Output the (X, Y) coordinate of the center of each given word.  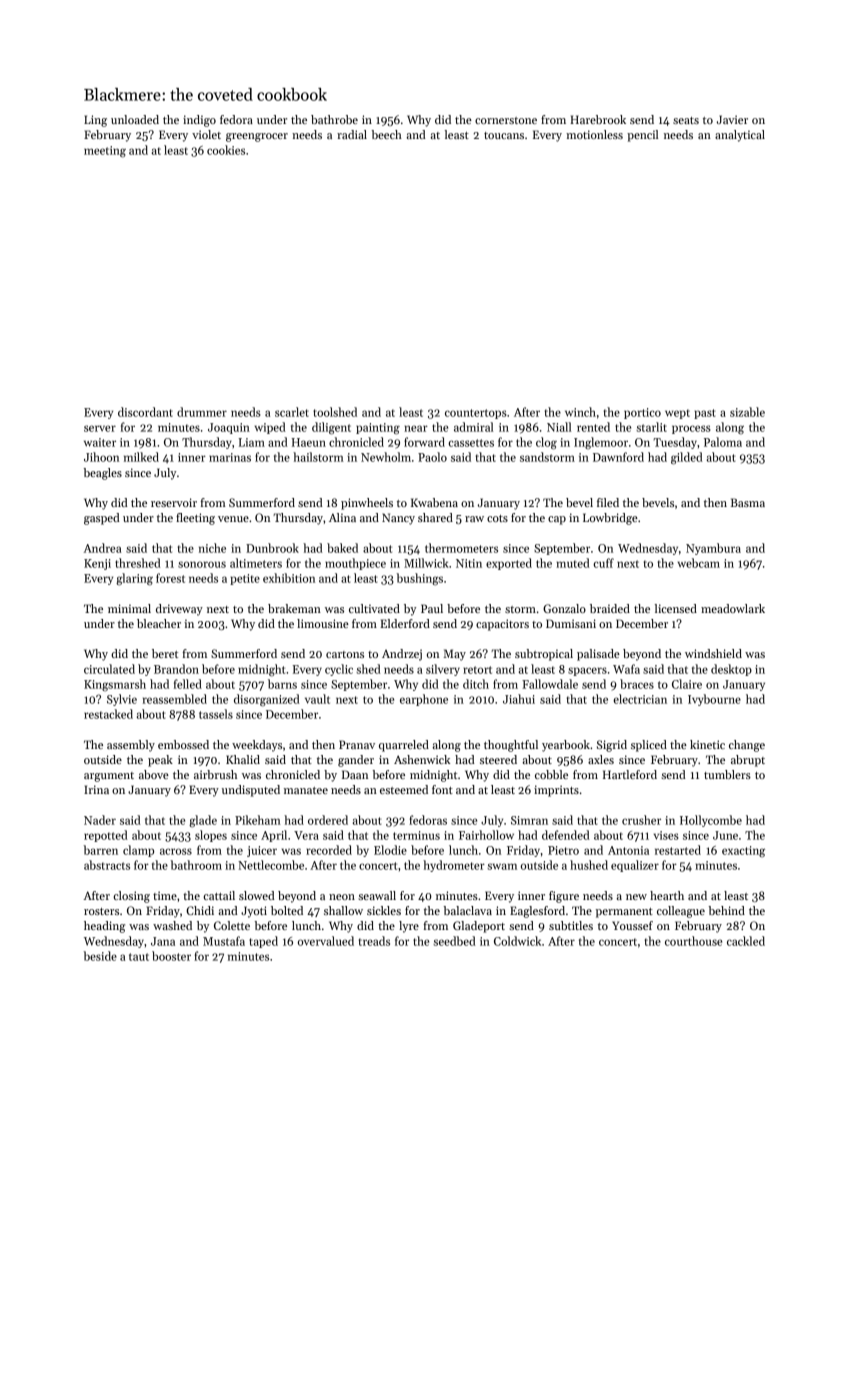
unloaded (135, 119)
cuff (603, 563)
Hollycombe (711, 821)
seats (686, 120)
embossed (183, 744)
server (100, 428)
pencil (642, 136)
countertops (476, 414)
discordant (145, 412)
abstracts (107, 865)
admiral (473, 427)
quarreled (404, 746)
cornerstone (506, 120)
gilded (687, 458)
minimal (129, 608)
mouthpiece (355, 564)
